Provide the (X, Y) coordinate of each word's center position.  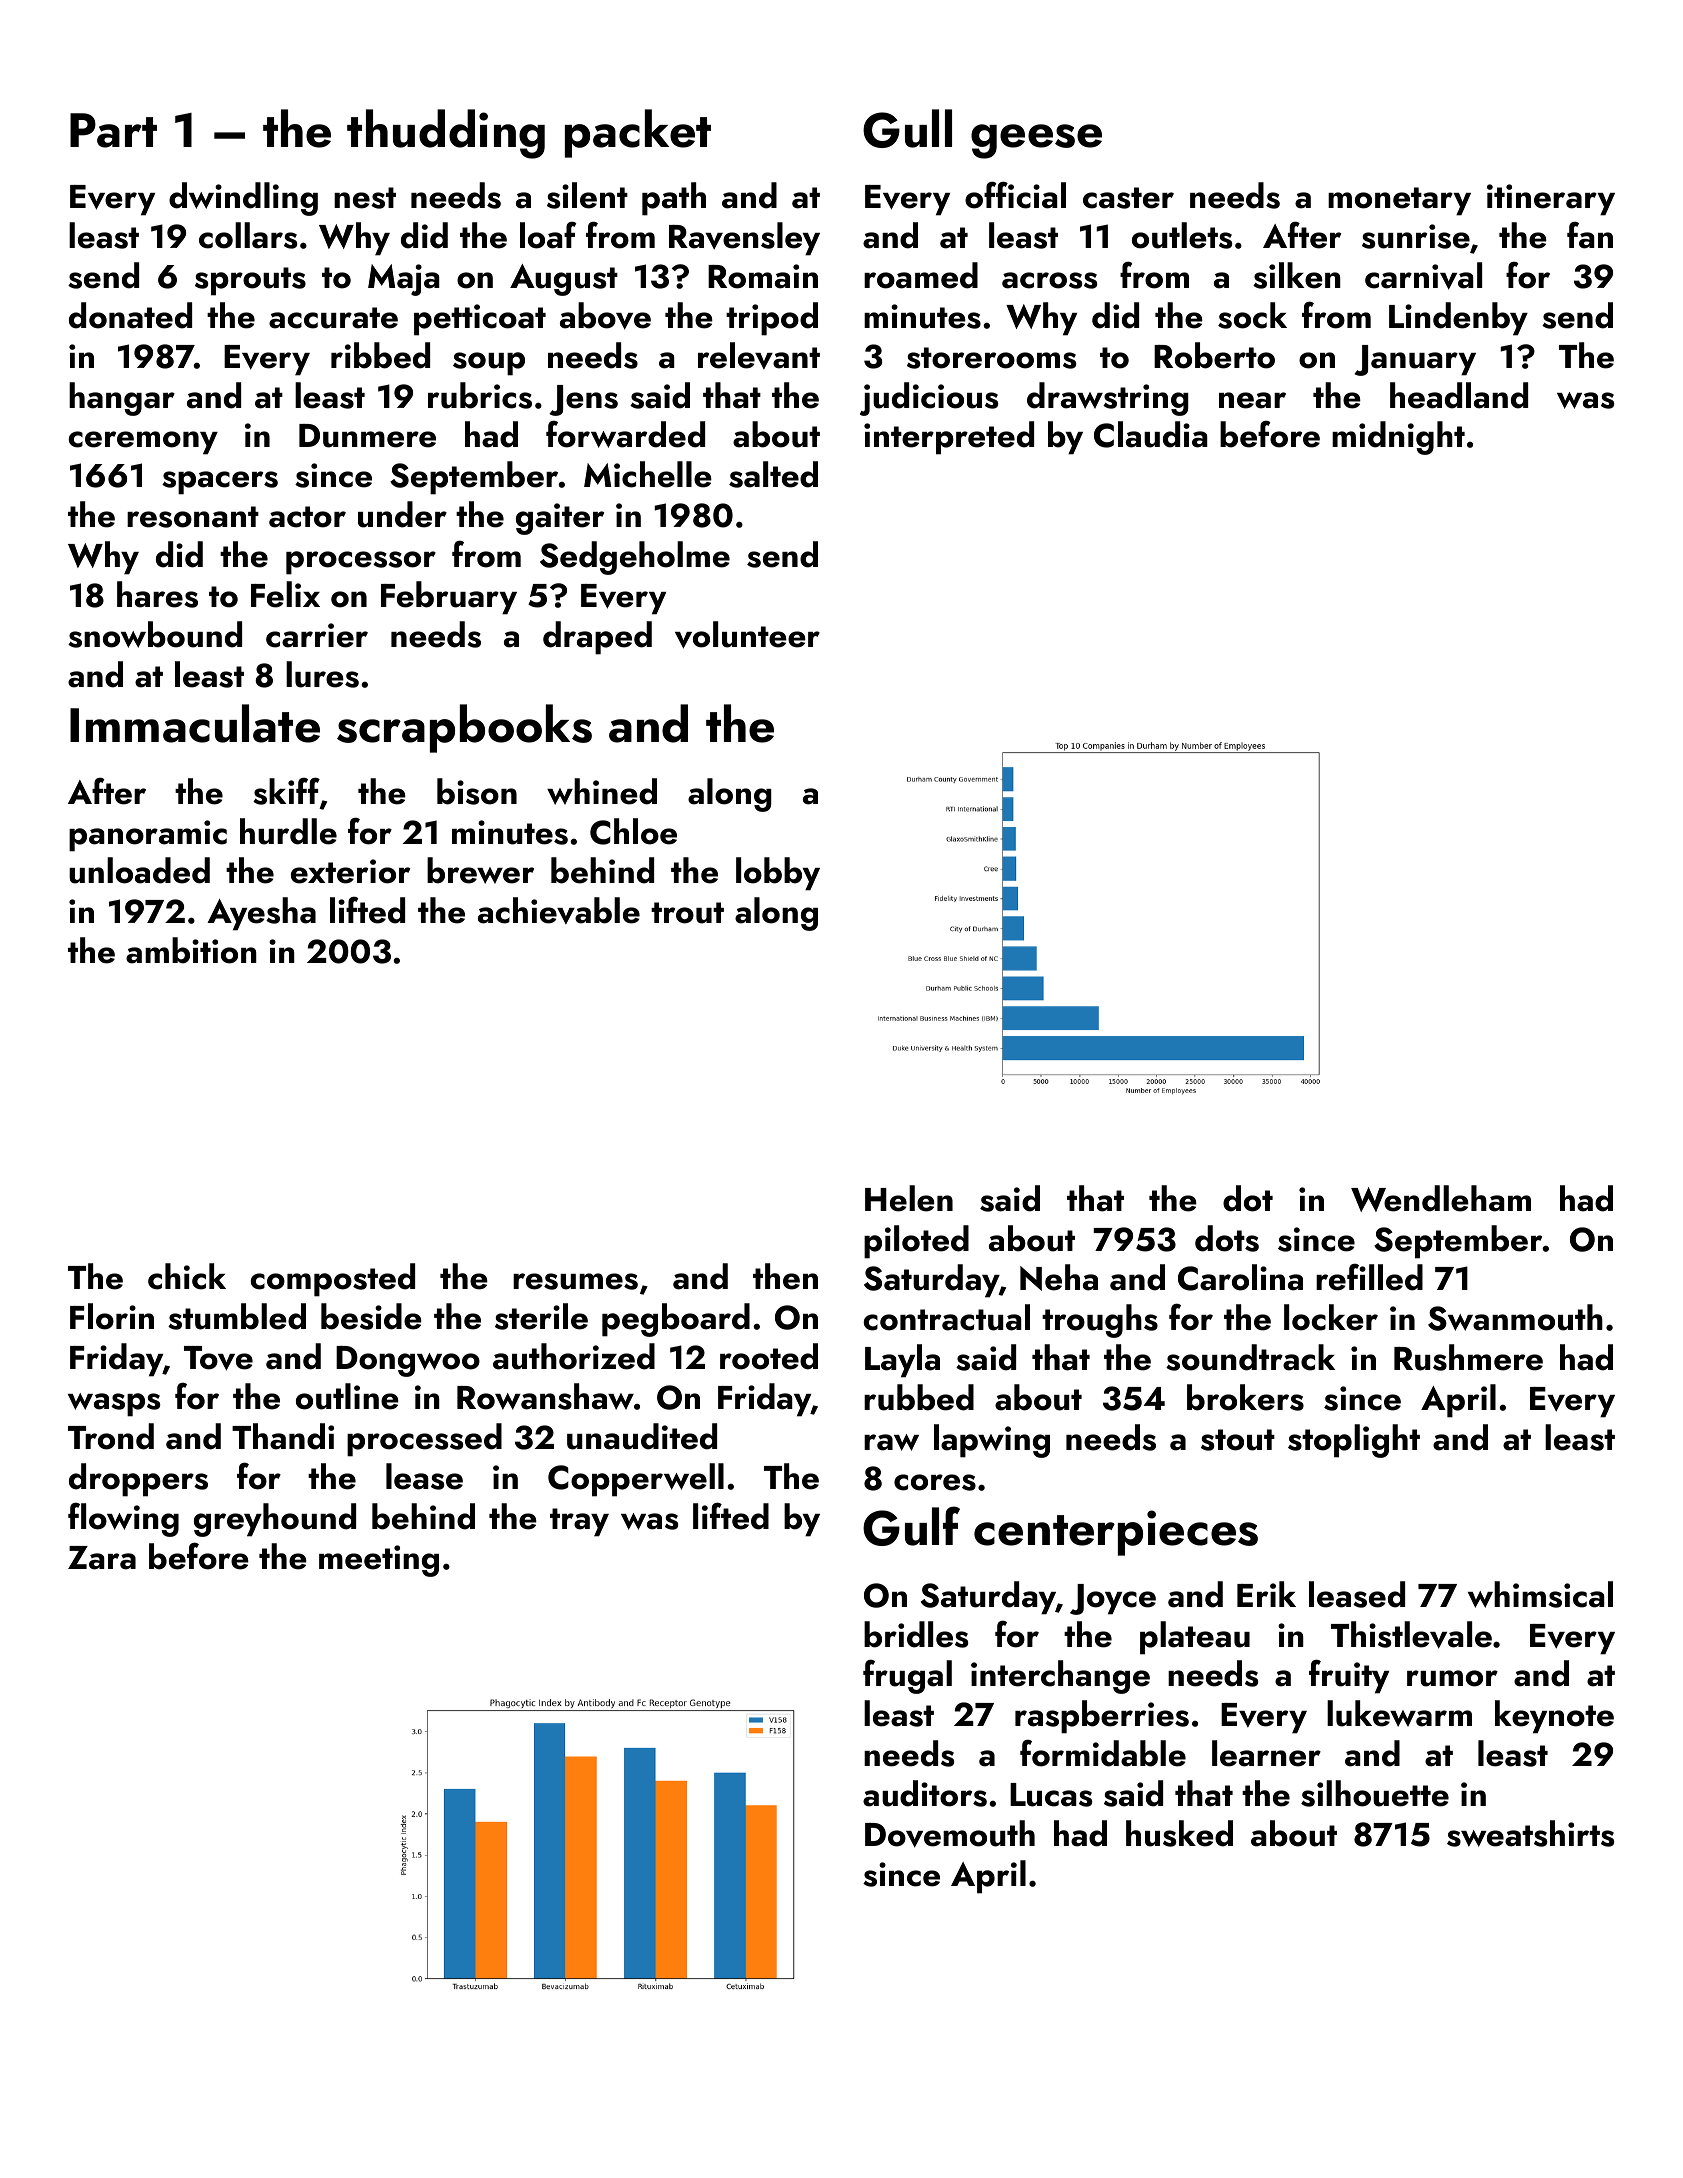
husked (1179, 1833)
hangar (122, 399)
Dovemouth (950, 1834)
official (1015, 195)
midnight (1398, 438)
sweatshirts (1530, 1833)
